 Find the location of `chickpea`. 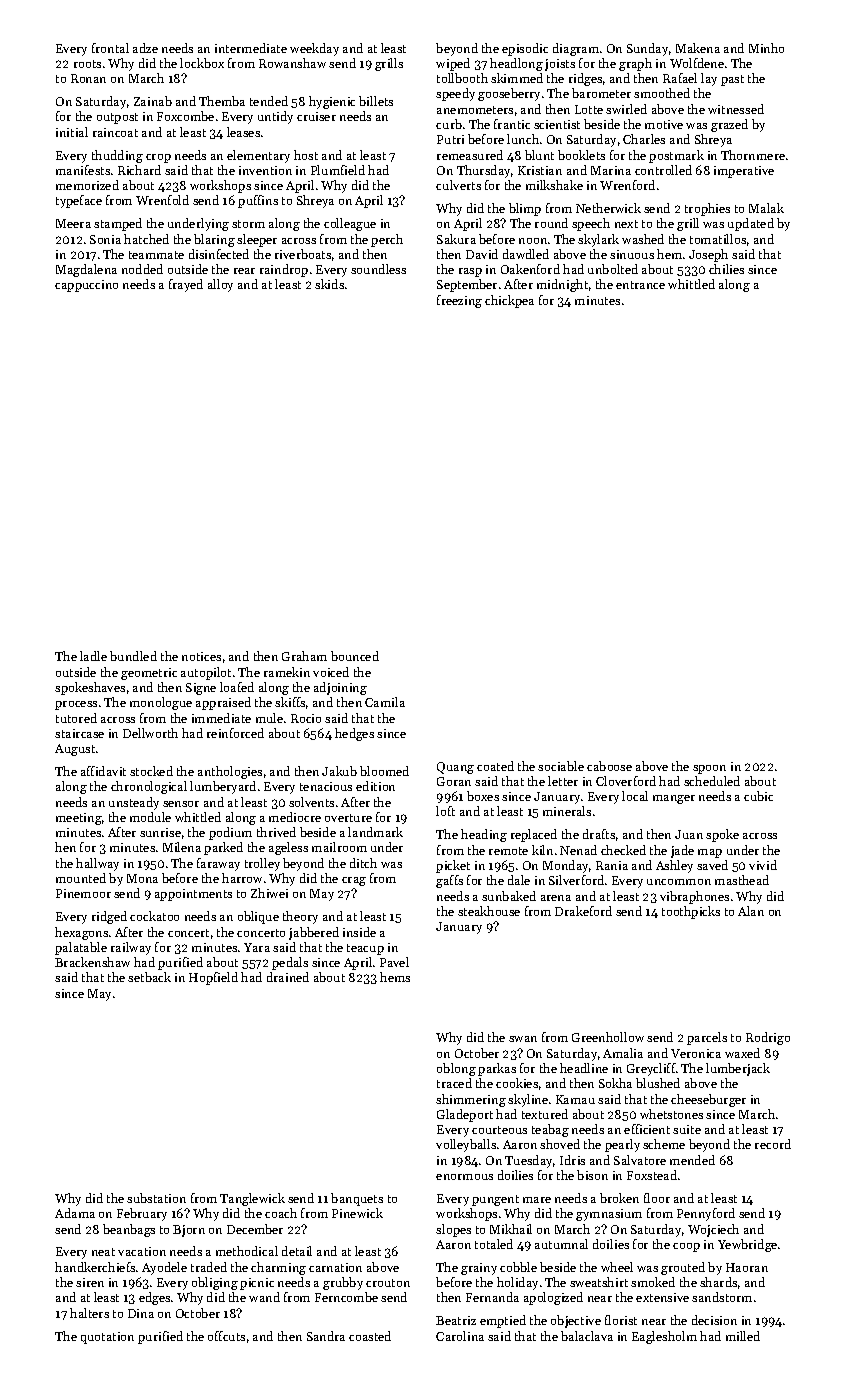

chickpea is located at coordinates (509, 301).
